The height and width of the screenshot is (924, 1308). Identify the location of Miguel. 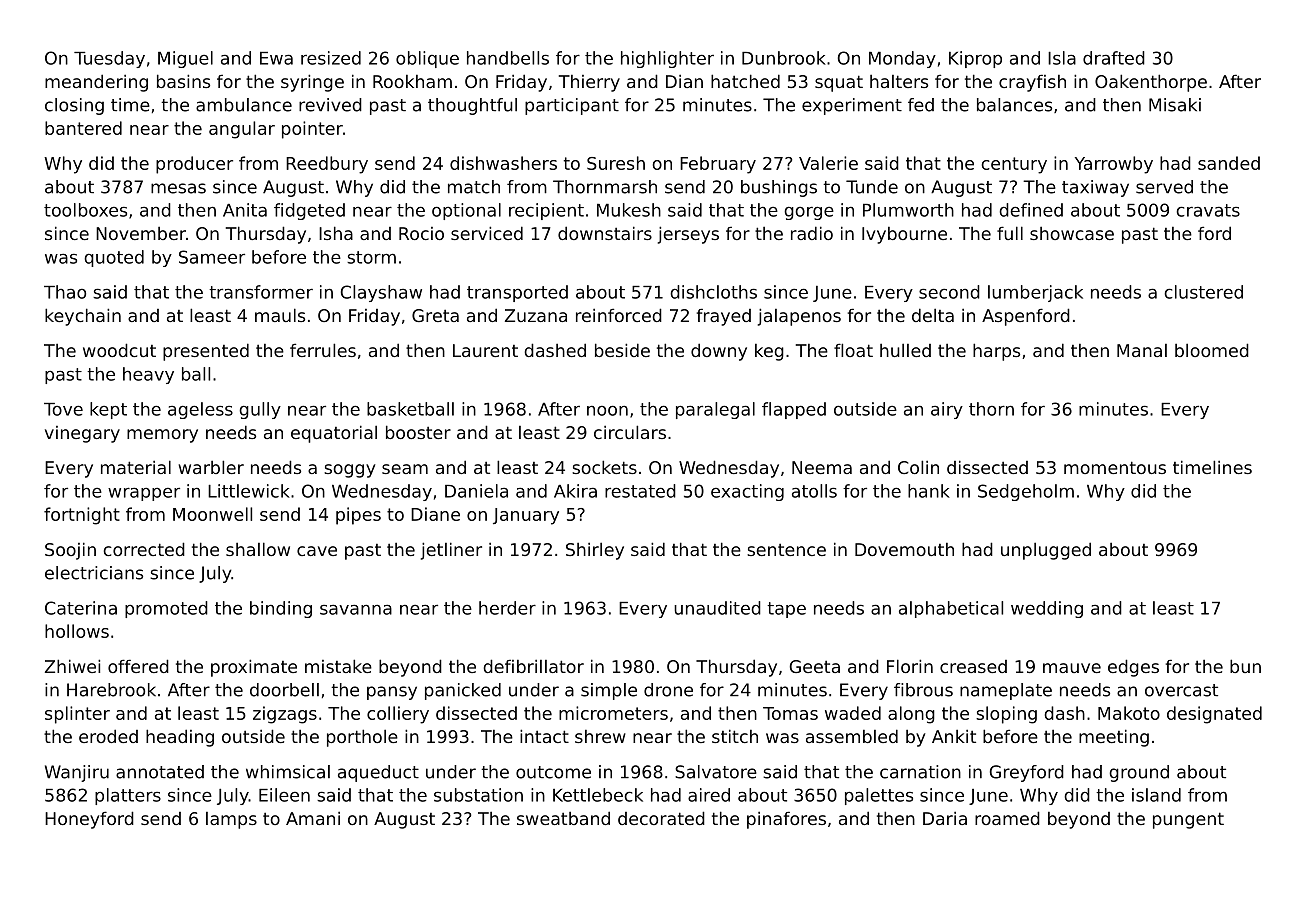
(185, 59).
